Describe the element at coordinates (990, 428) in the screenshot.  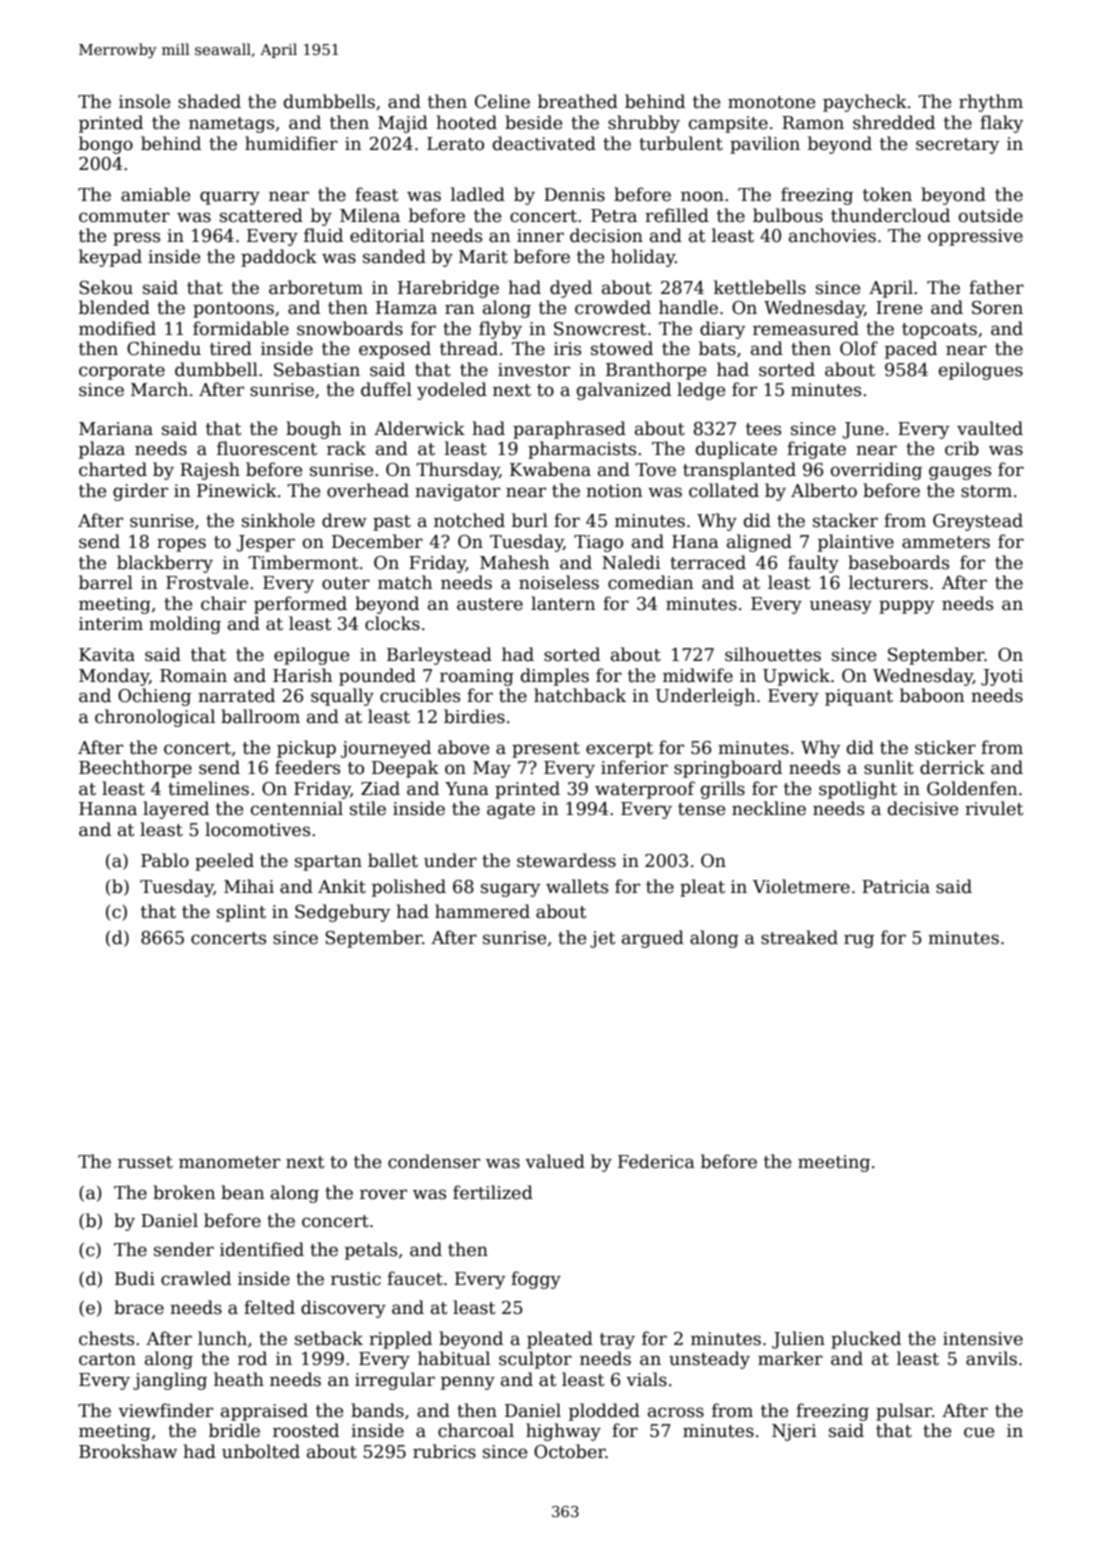
I see `vaulted` at that location.
